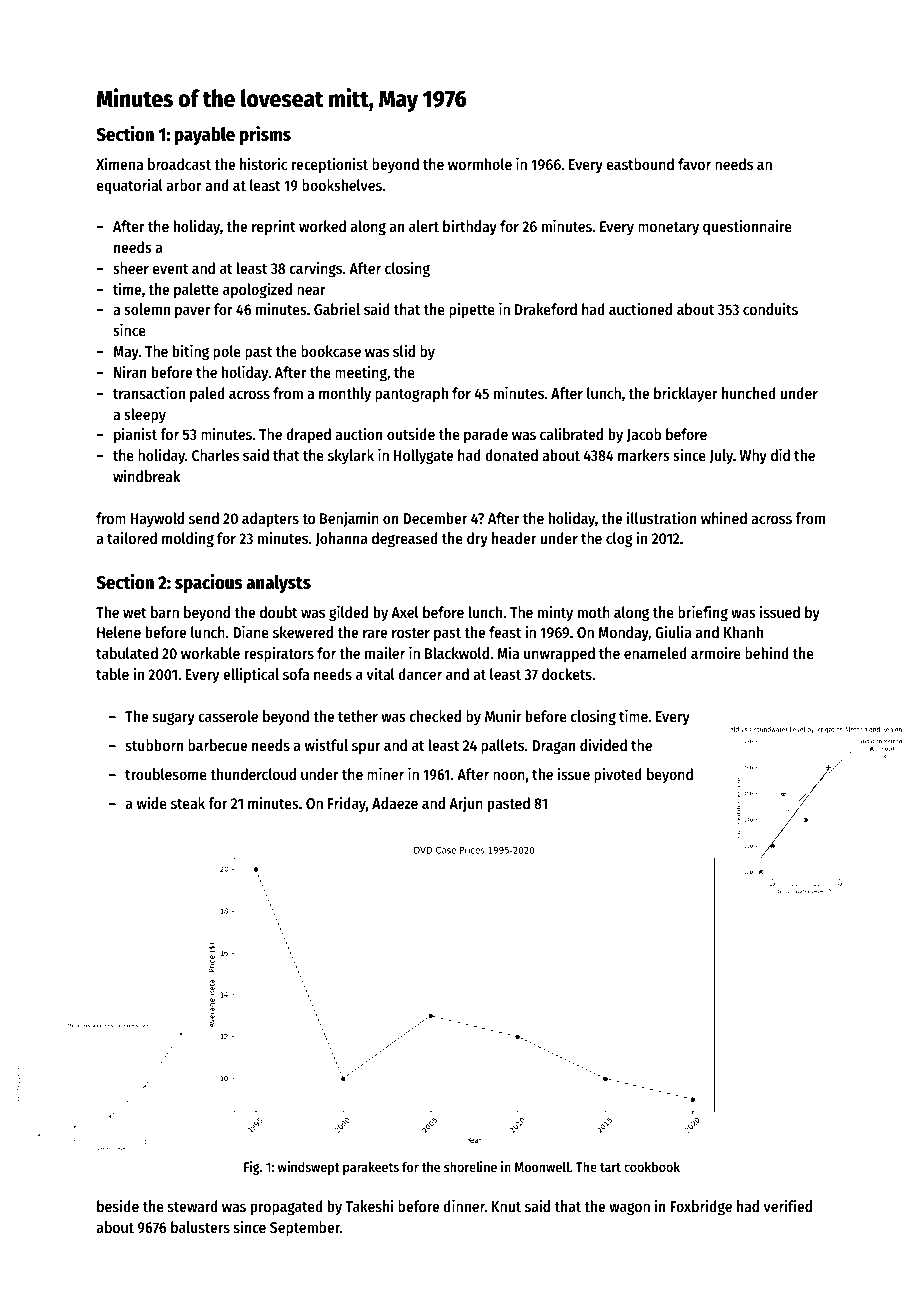 The image size is (924, 1308). I want to click on birthday, so click(470, 227).
